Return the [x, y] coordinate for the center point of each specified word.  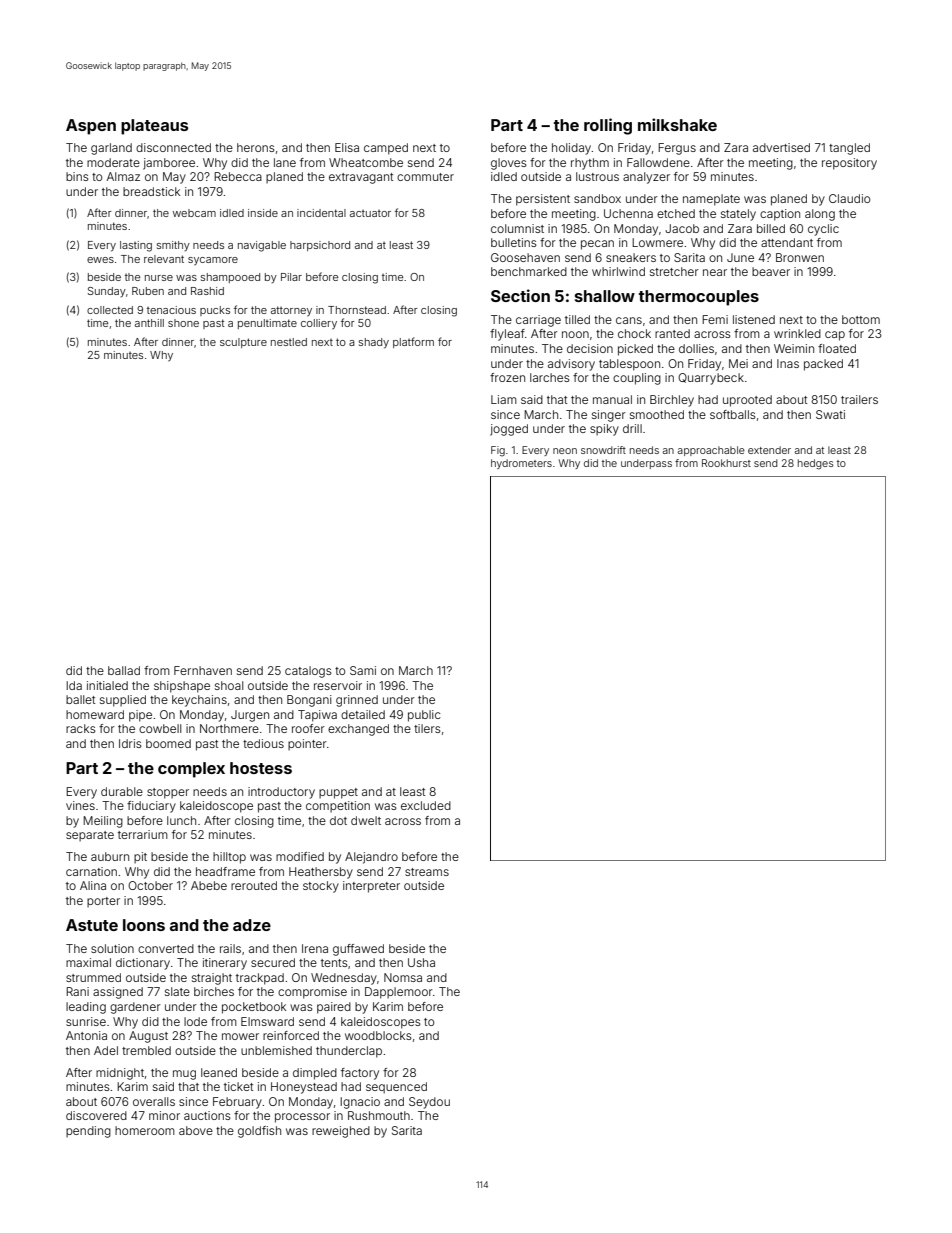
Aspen [91, 127]
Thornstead [357, 310]
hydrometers [521, 464]
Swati [830, 414]
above [196, 1130]
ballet [80, 699]
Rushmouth [379, 1115]
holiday [572, 149]
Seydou [429, 1103]
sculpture [243, 343]
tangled [849, 149]
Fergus [677, 149]
